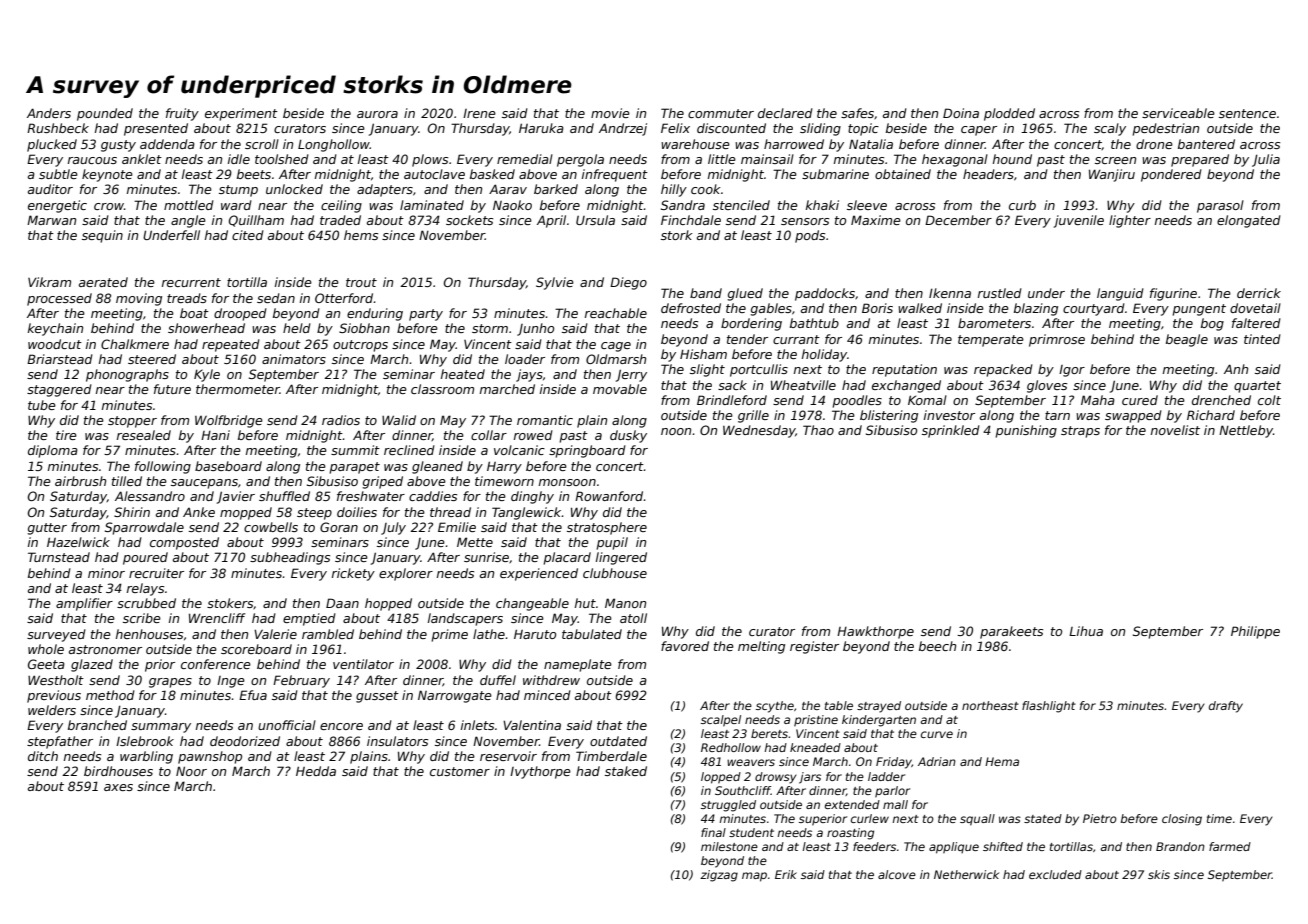  Describe the element at coordinates (1112, 175) in the image. I see `Wanjiru` at that location.
